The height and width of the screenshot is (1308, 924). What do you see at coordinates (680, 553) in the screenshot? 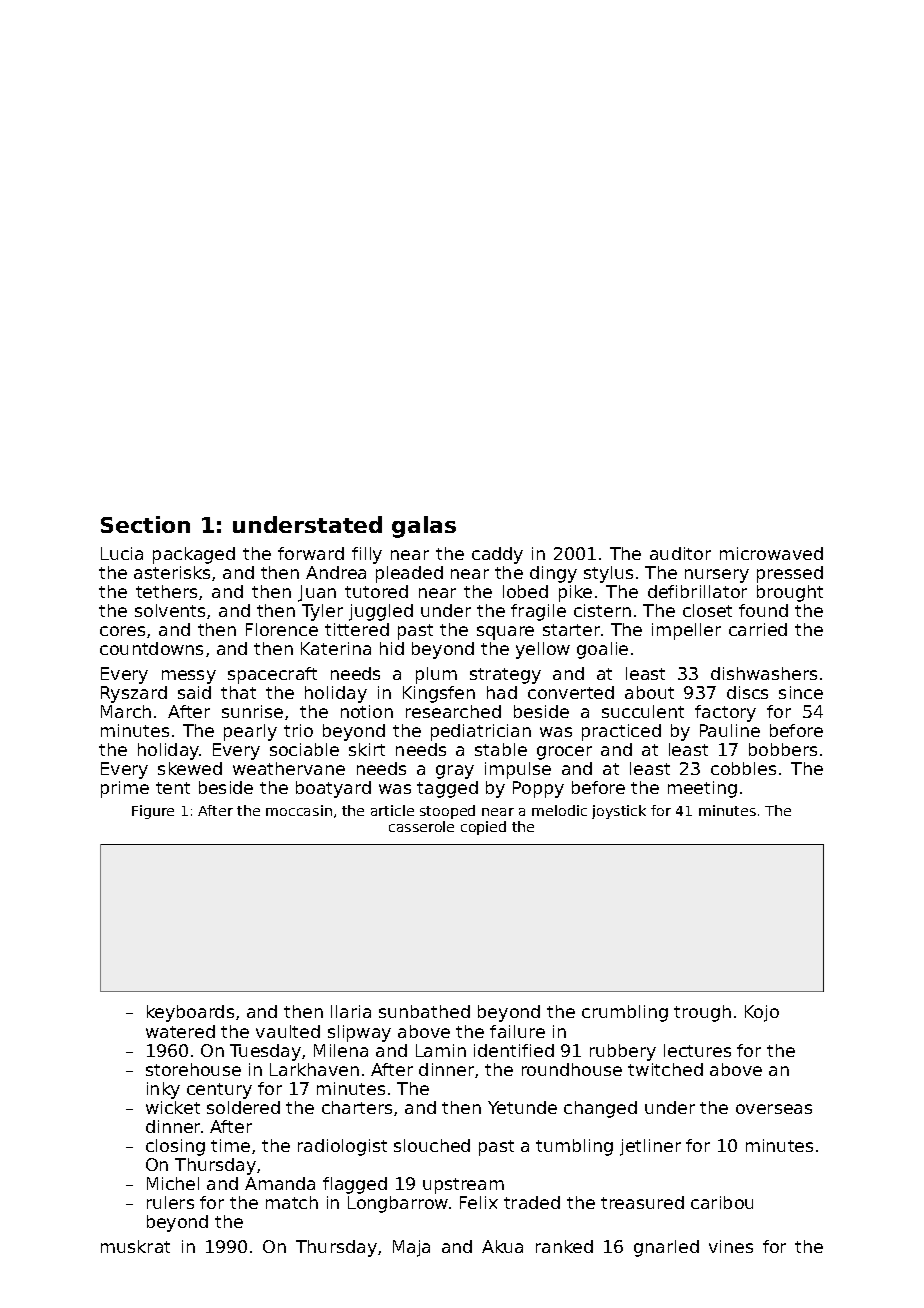
I see `auditor` at bounding box center [680, 553].
